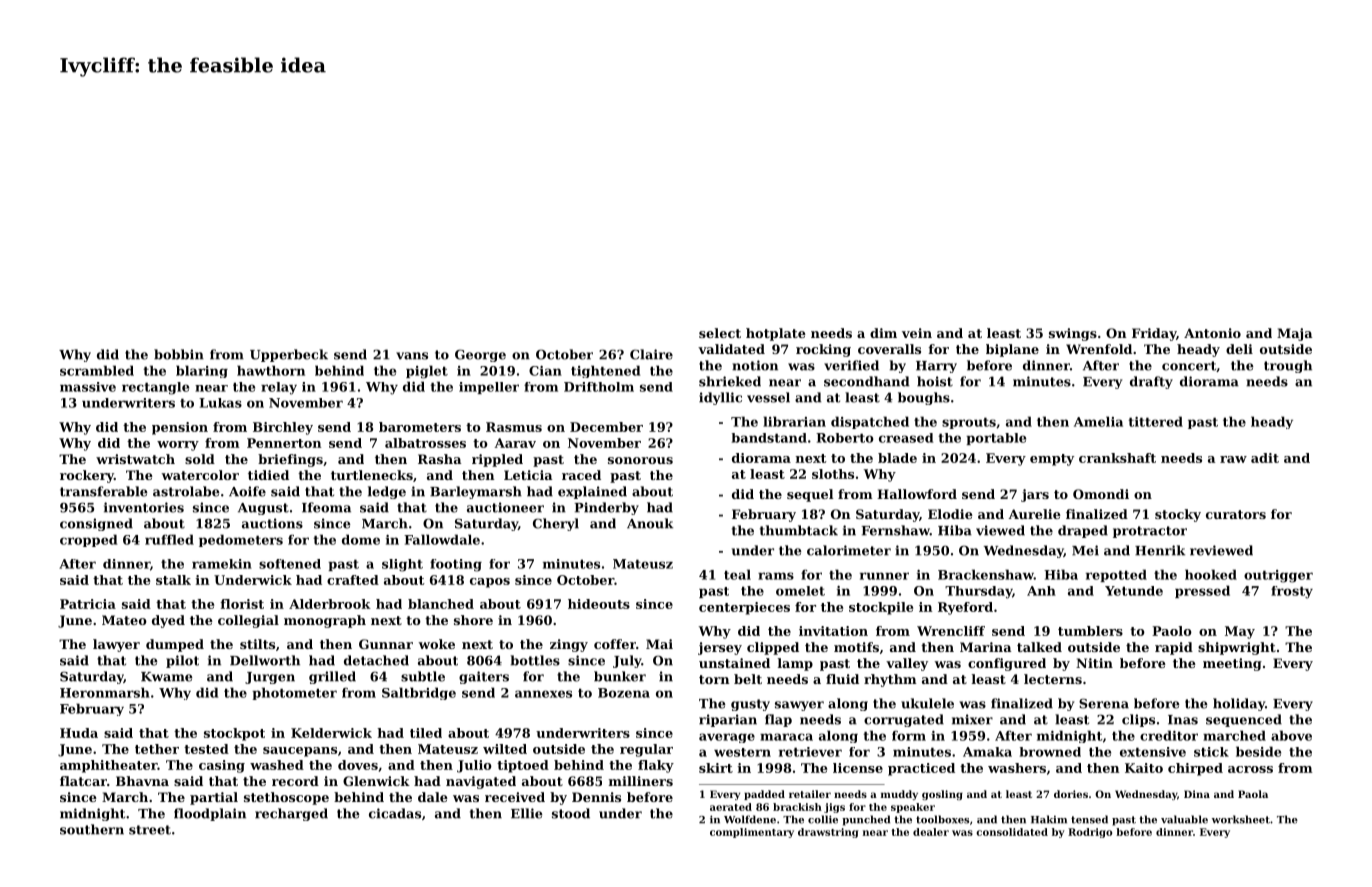 The width and height of the document is (1372, 887). I want to click on sonorous, so click(640, 460).
